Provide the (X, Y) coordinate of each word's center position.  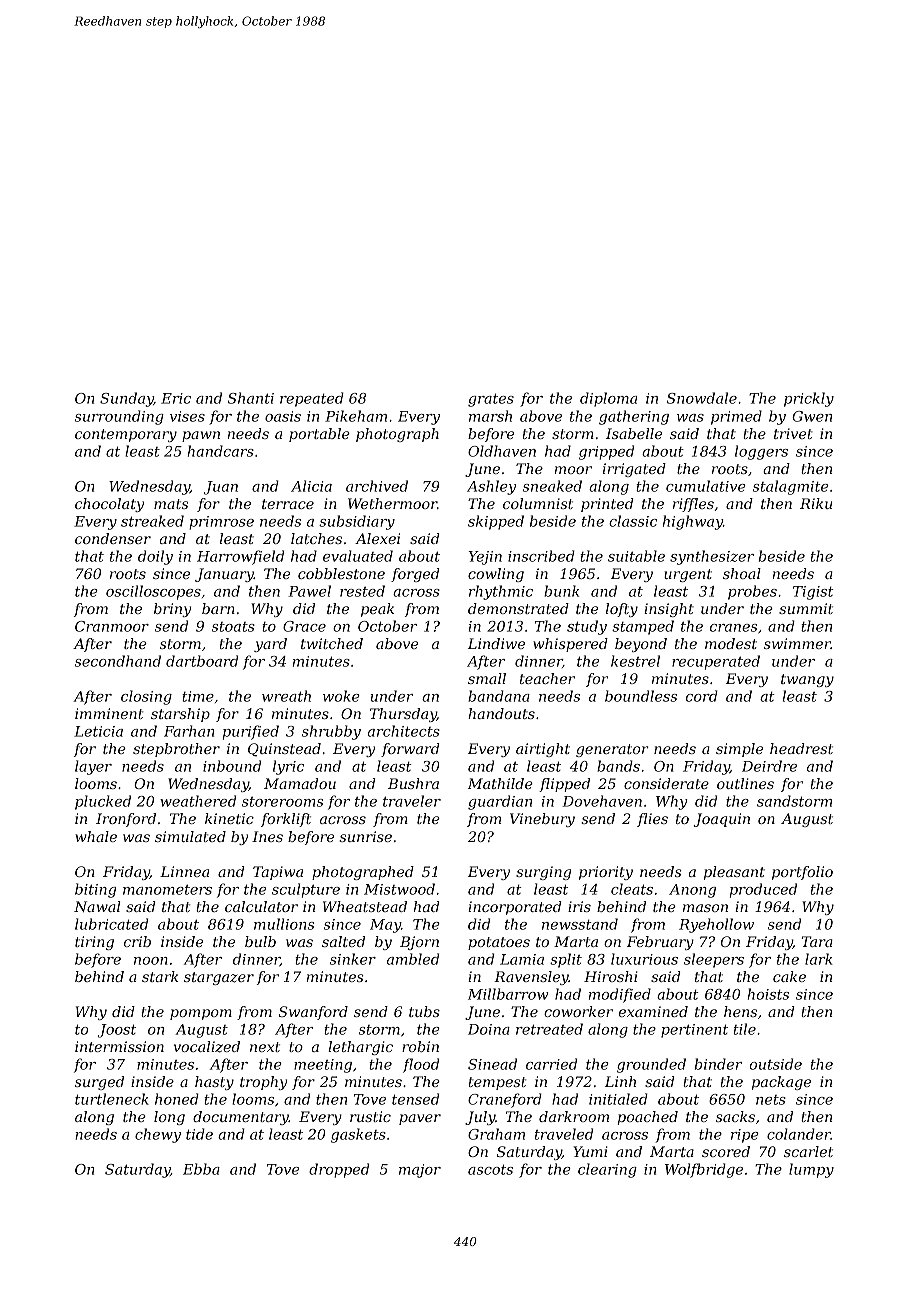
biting (95, 890)
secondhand (118, 661)
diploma (609, 399)
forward (410, 750)
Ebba (201, 1169)
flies (652, 820)
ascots (490, 1169)
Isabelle (634, 433)
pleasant (734, 873)
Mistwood (399, 889)
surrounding (119, 417)
